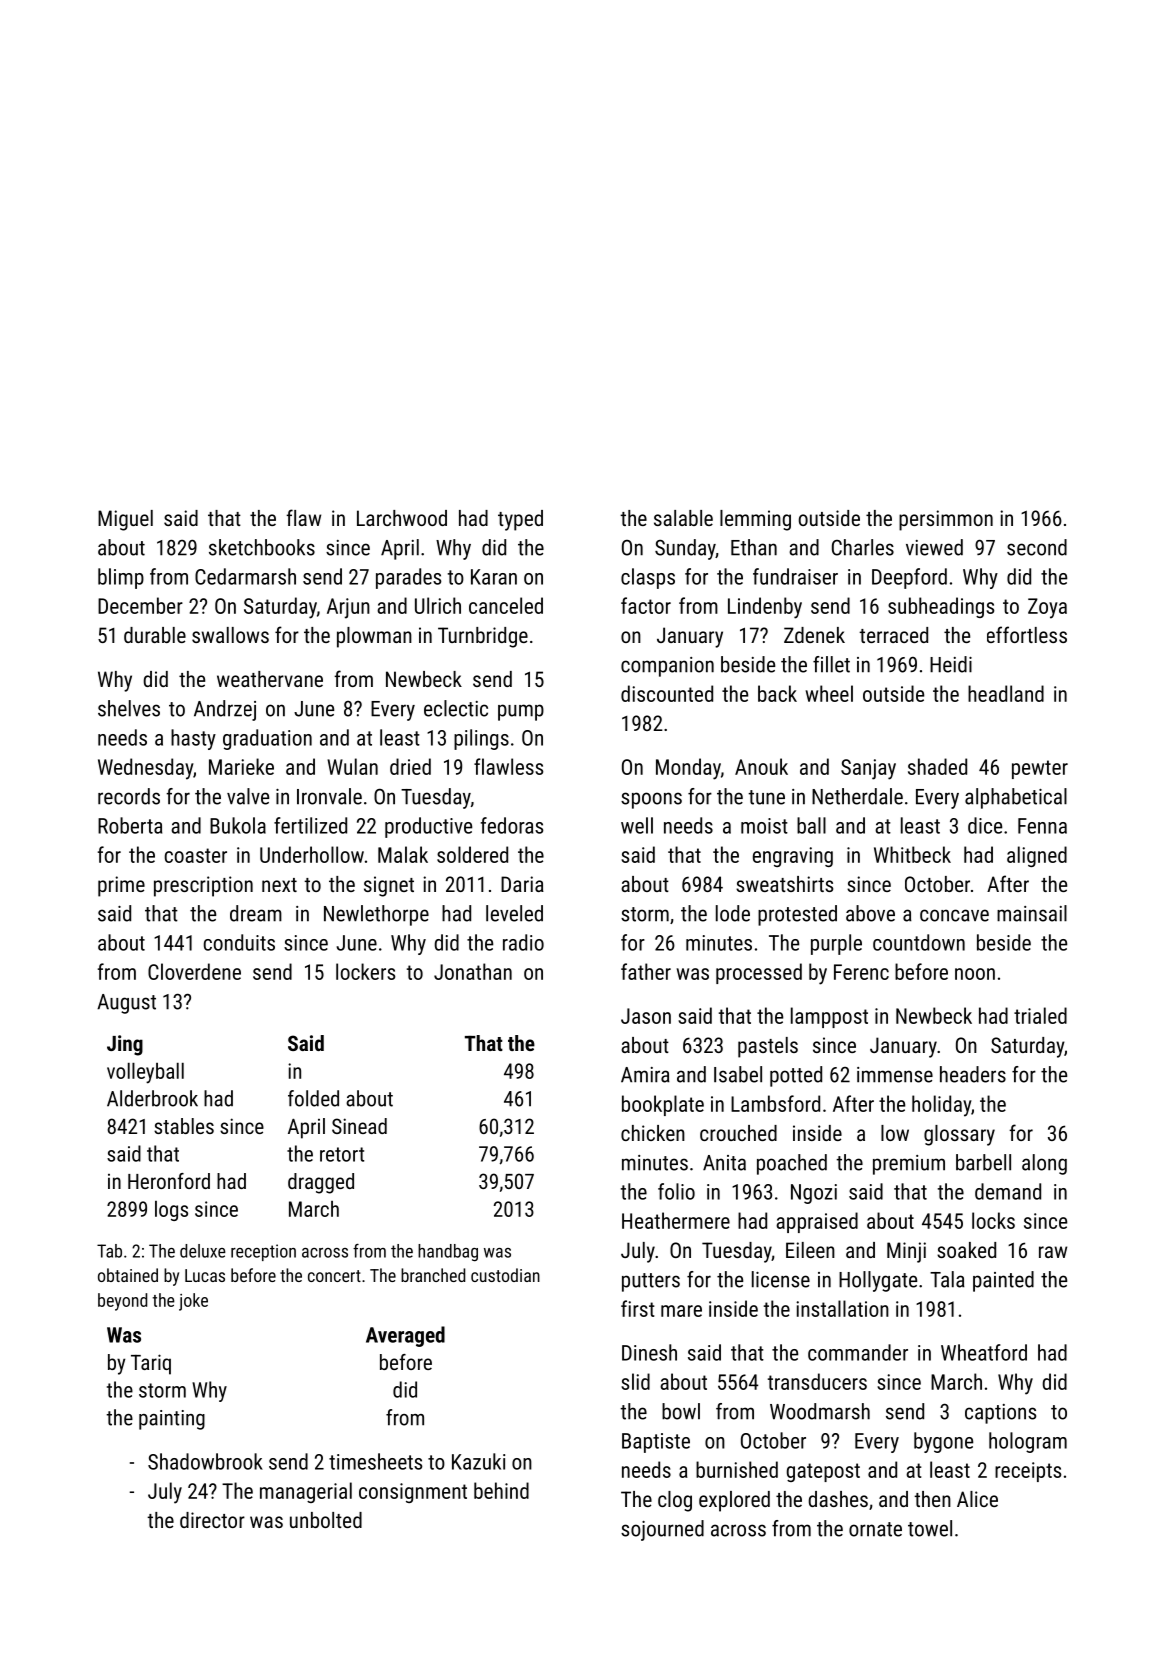 This image has width=1165, height=1654. What do you see at coordinates (184, 1126) in the image?
I see `stables` at bounding box center [184, 1126].
